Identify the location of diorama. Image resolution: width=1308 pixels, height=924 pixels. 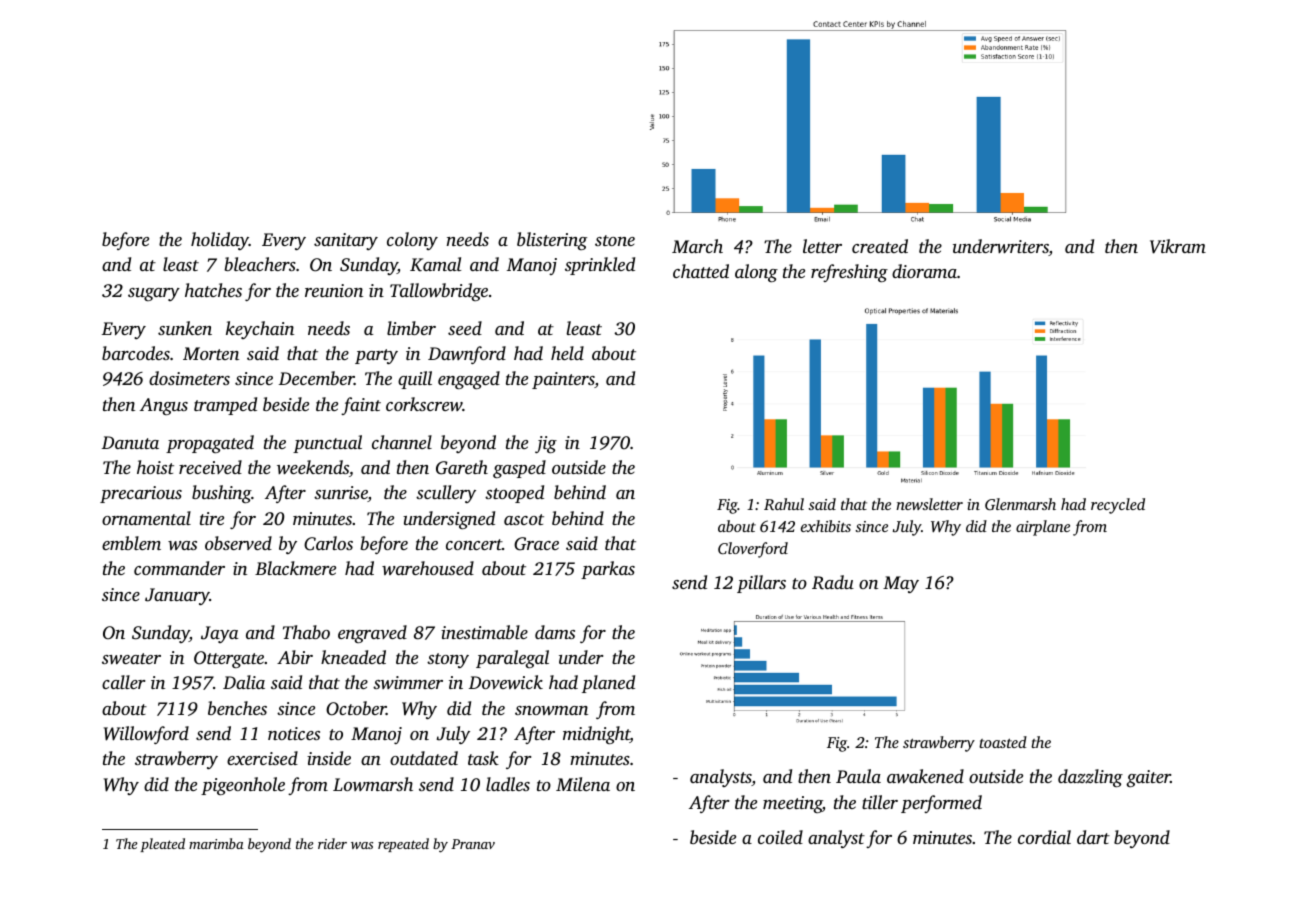
(924, 271).
